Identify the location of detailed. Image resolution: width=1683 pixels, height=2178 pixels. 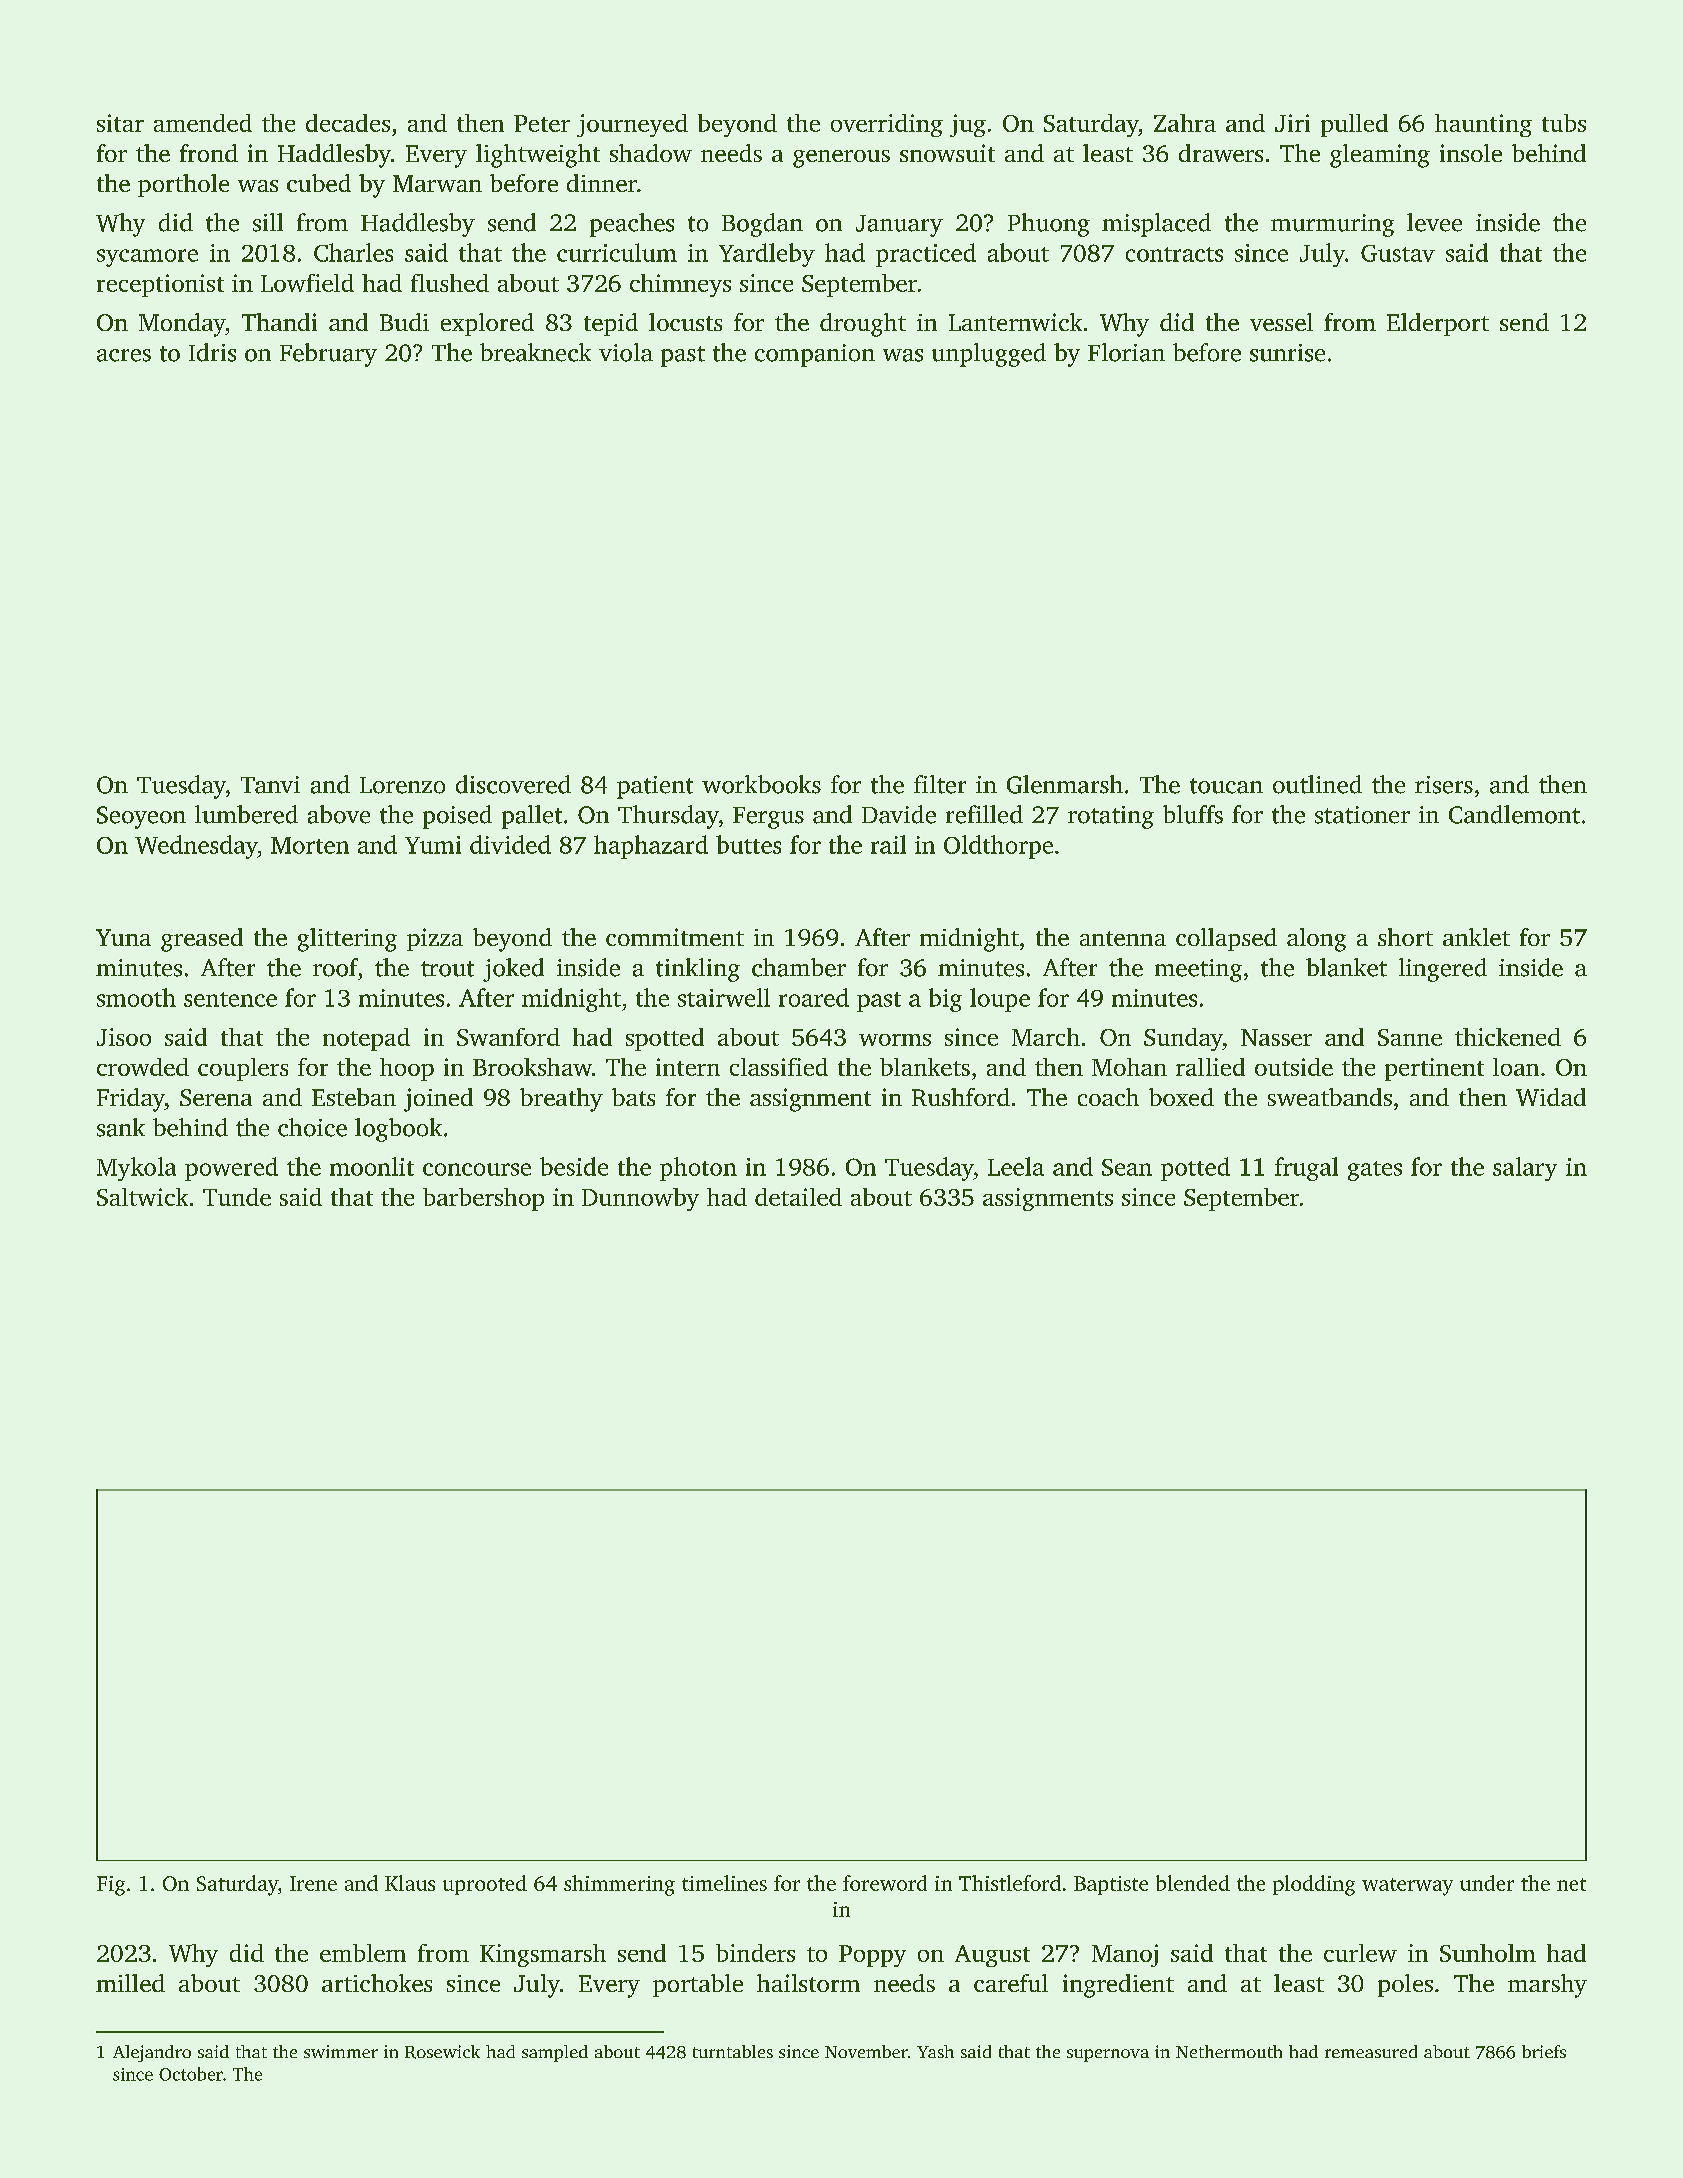
(798, 1197).
